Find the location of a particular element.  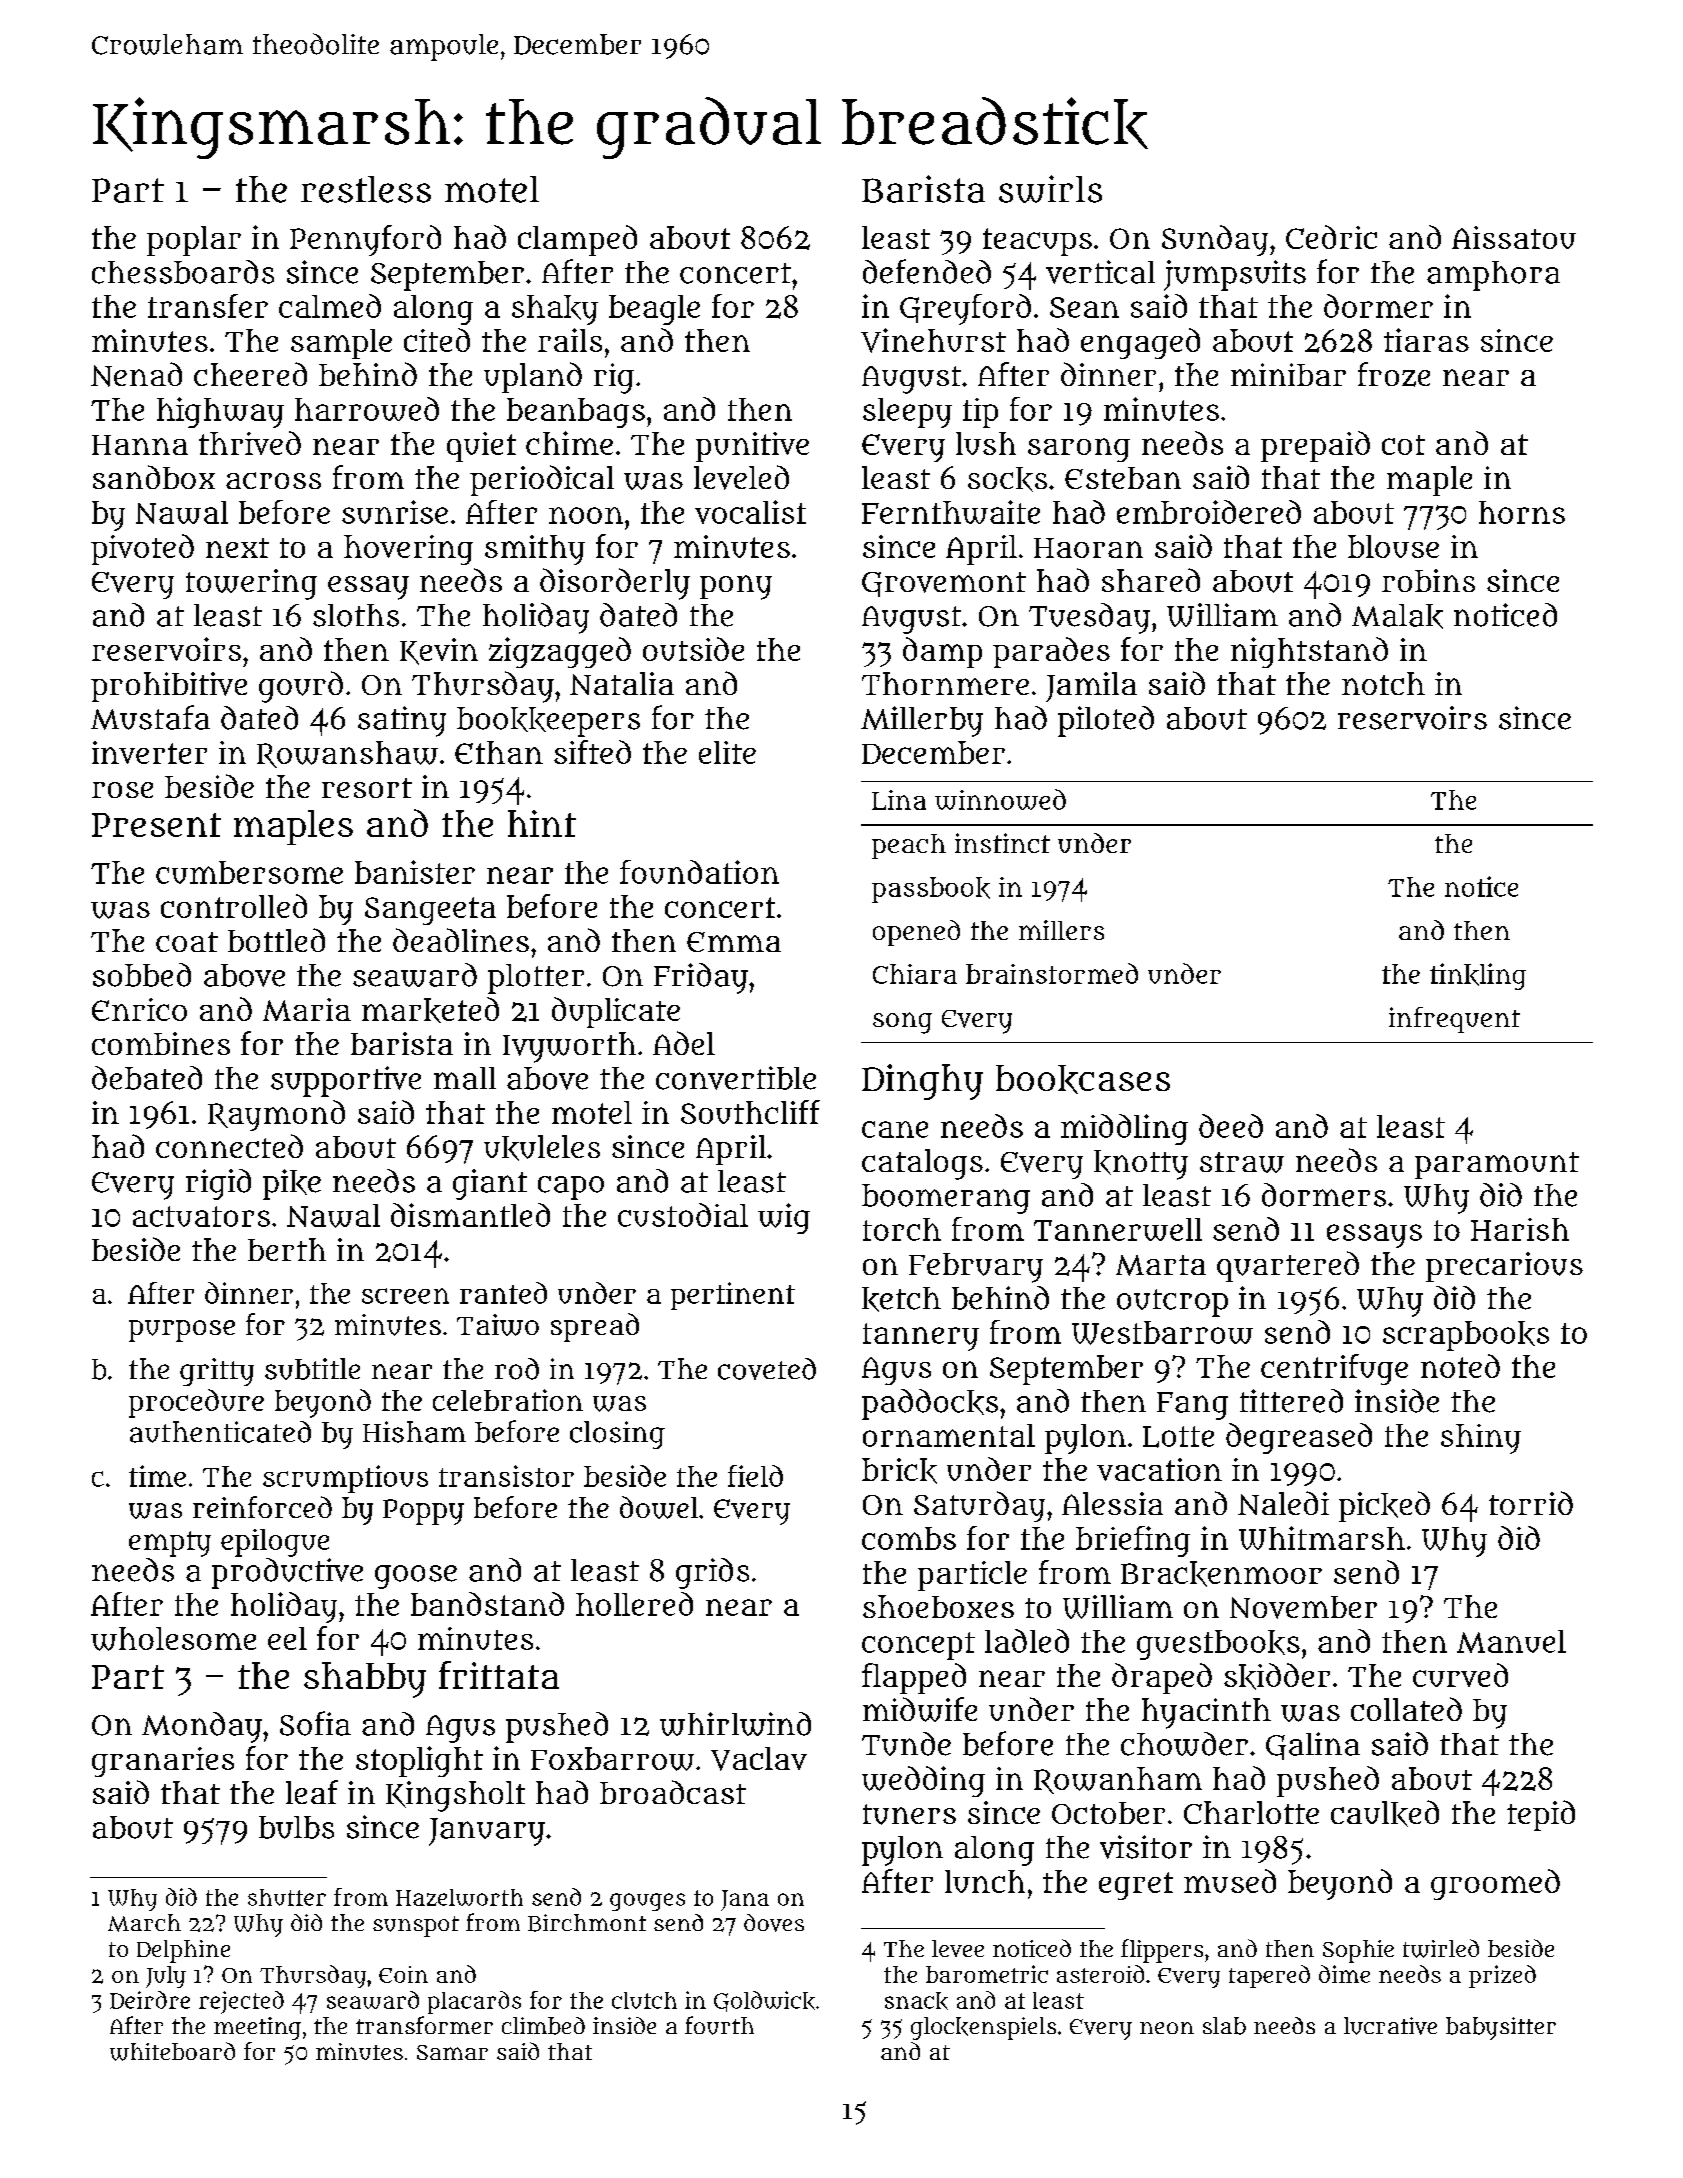

Grovemont is located at coordinates (944, 584).
